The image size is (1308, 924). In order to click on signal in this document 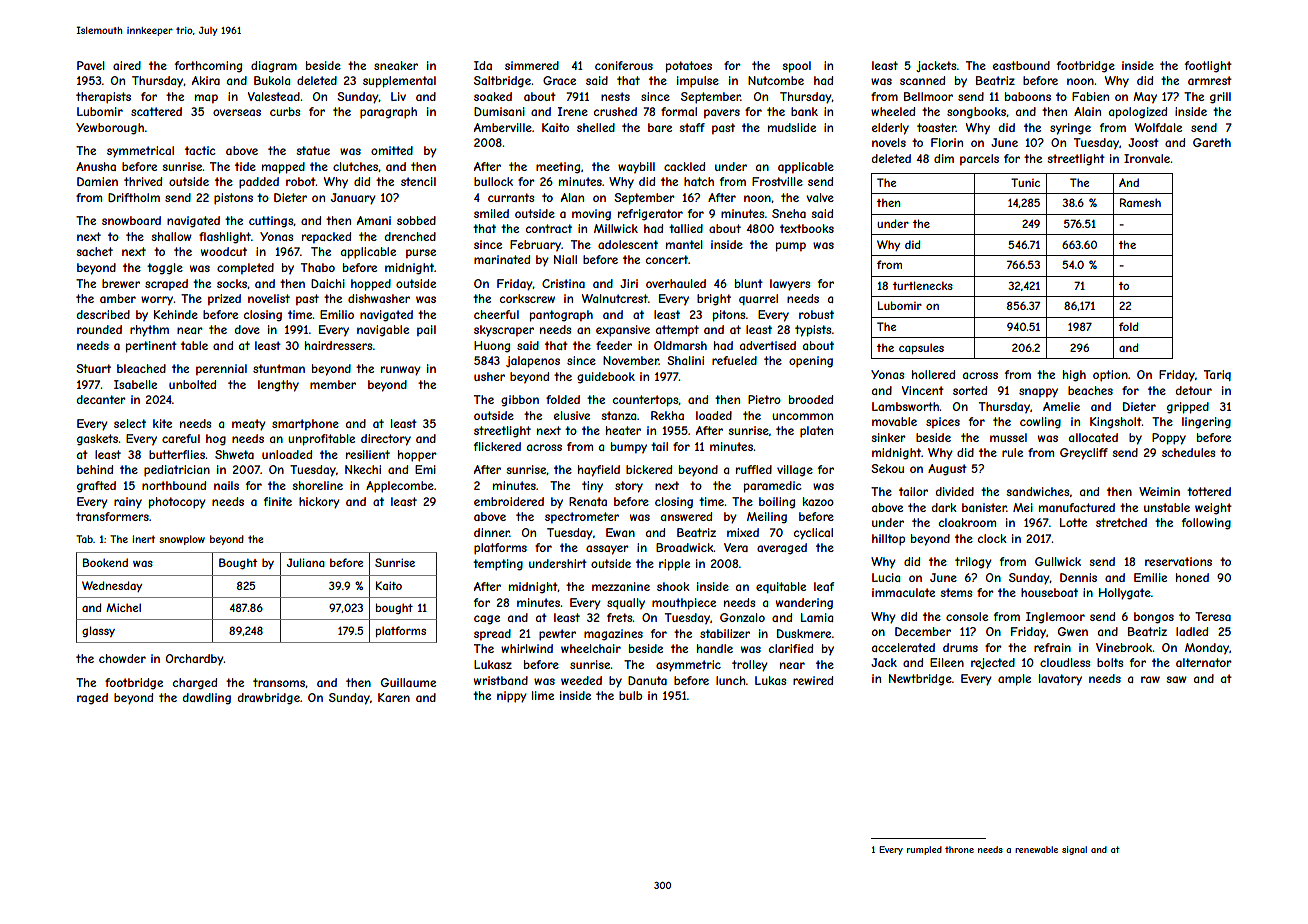, I will do `click(1074, 850)`.
